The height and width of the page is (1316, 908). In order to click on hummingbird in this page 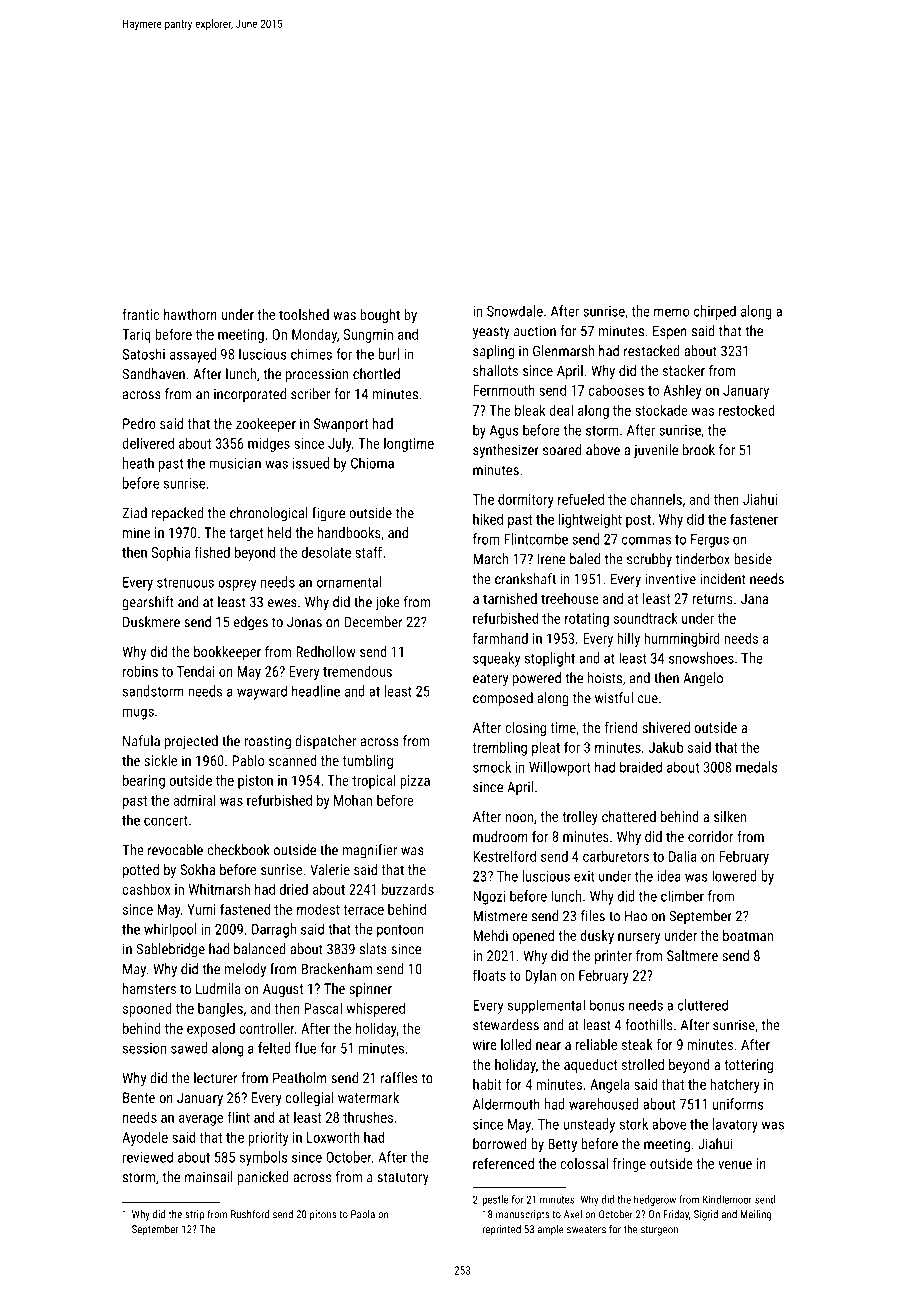, I will do `click(682, 639)`.
